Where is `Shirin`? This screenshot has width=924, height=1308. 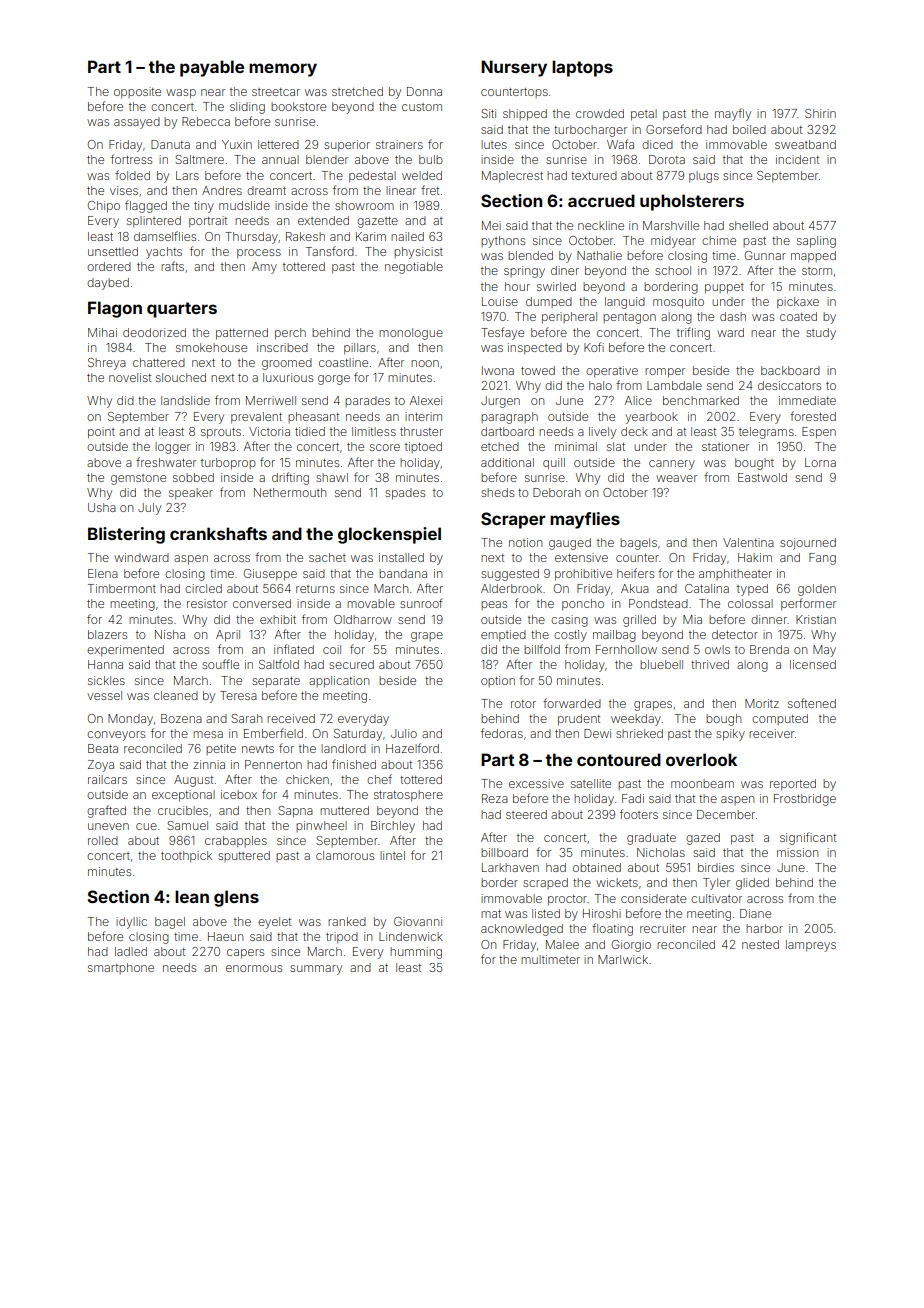
Shirin is located at coordinates (820, 113).
